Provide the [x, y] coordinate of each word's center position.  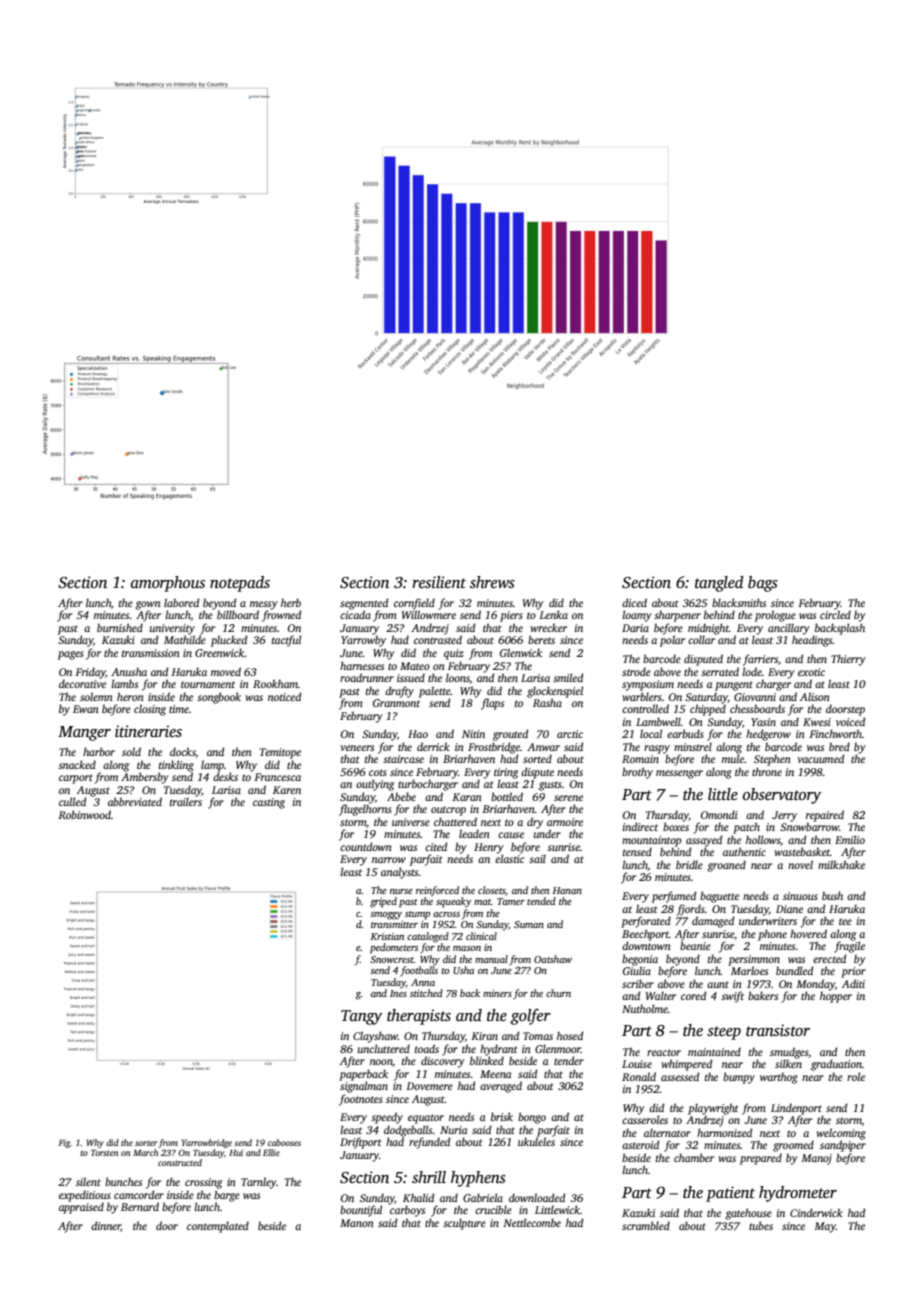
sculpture [464, 1224]
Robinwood [84, 814]
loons [458, 678]
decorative [82, 683]
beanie [695, 945]
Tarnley [259, 1183]
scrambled [646, 1225]
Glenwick [521, 652]
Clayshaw [375, 1037]
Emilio [850, 839]
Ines [398, 993]
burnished [120, 627]
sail [537, 858]
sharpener [677, 616]
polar [672, 641]
